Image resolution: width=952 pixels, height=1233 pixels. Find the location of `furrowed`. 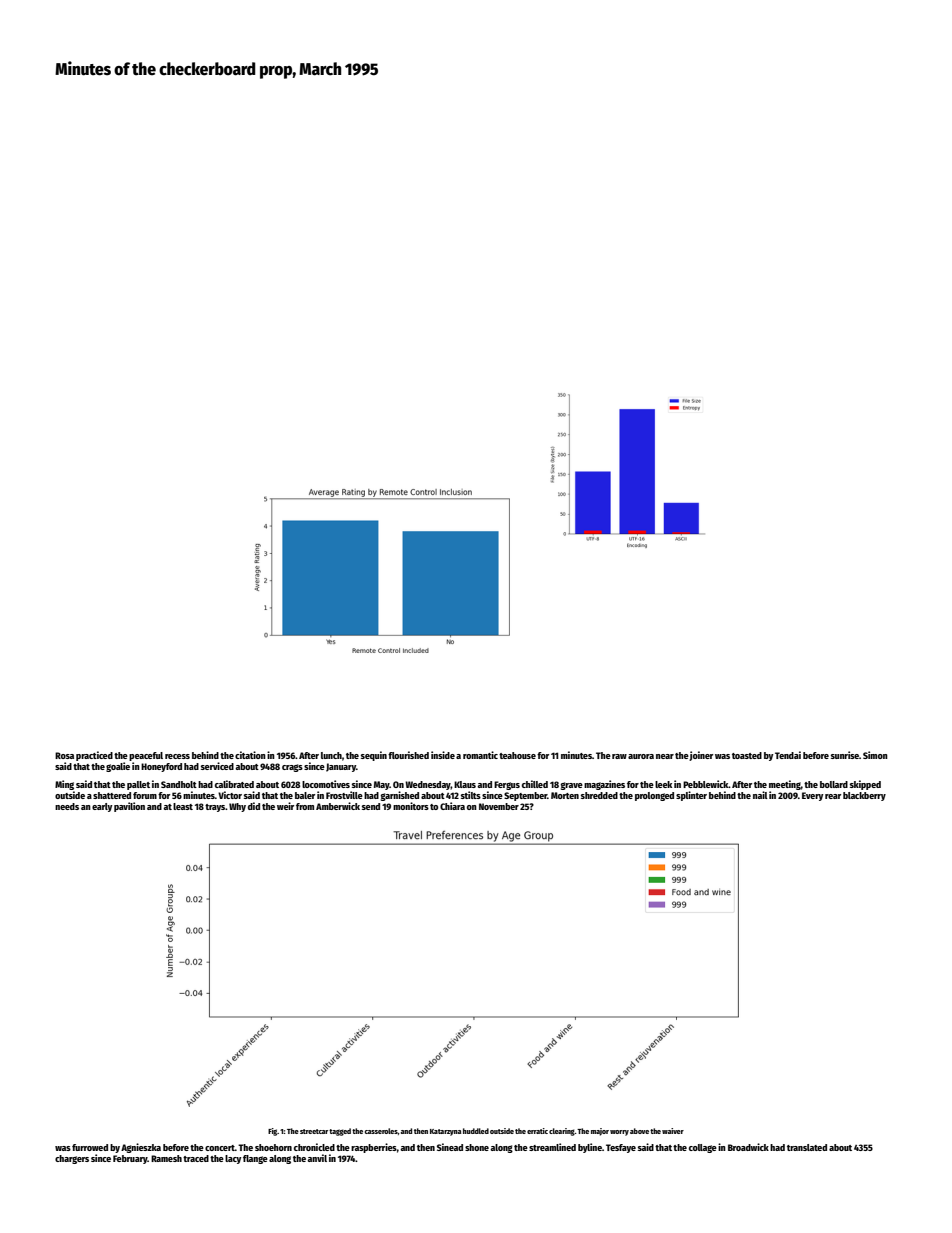

furrowed is located at coordinates (90, 1147).
